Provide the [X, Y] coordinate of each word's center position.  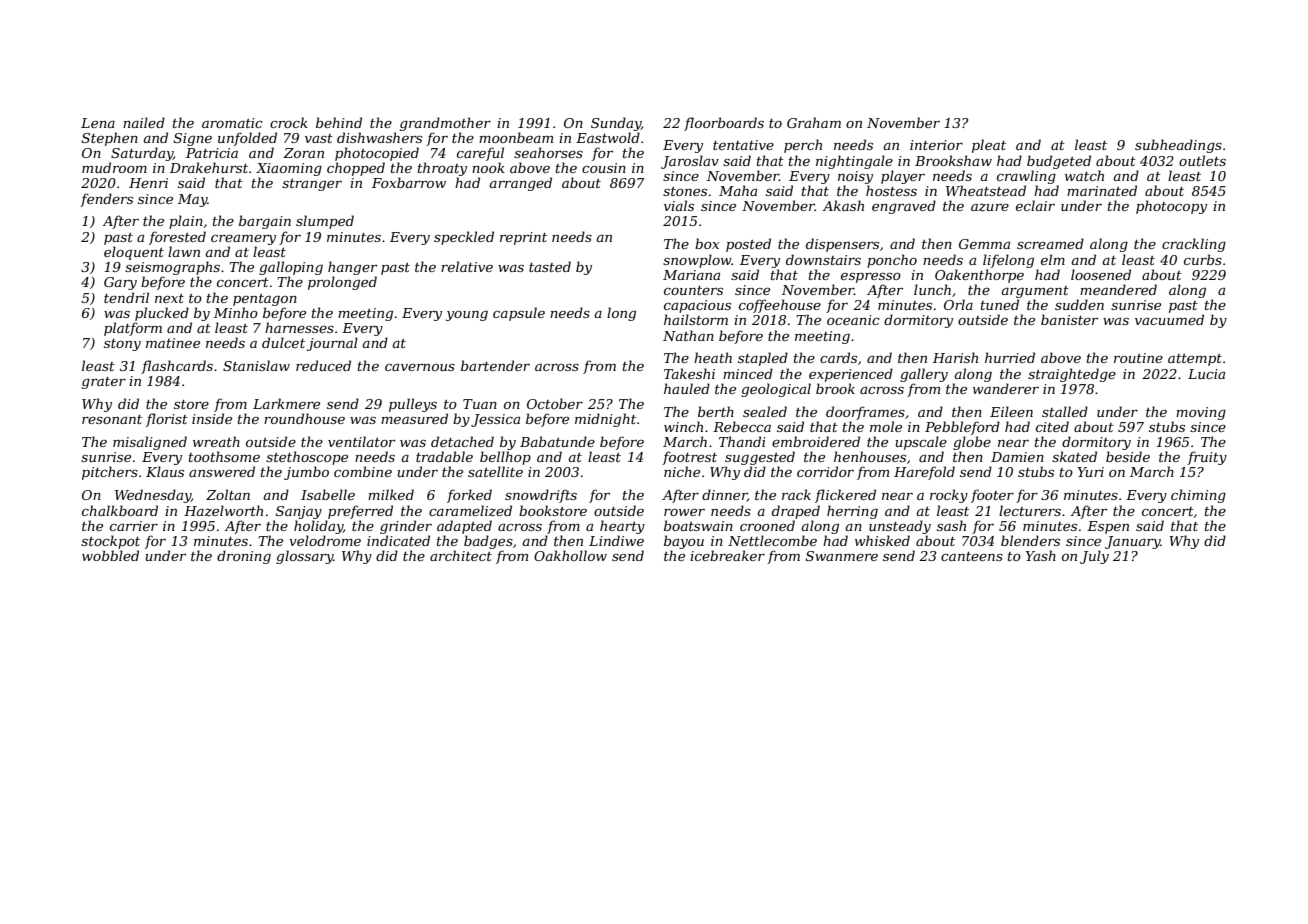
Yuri [1091, 472]
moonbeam [516, 137]
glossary [305, 557]
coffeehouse [780, 306]
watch [1084, 175]
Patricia [212, 153]
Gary [120, 283]
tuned [1000, 304]
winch [683, 426]
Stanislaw [256, 365]
